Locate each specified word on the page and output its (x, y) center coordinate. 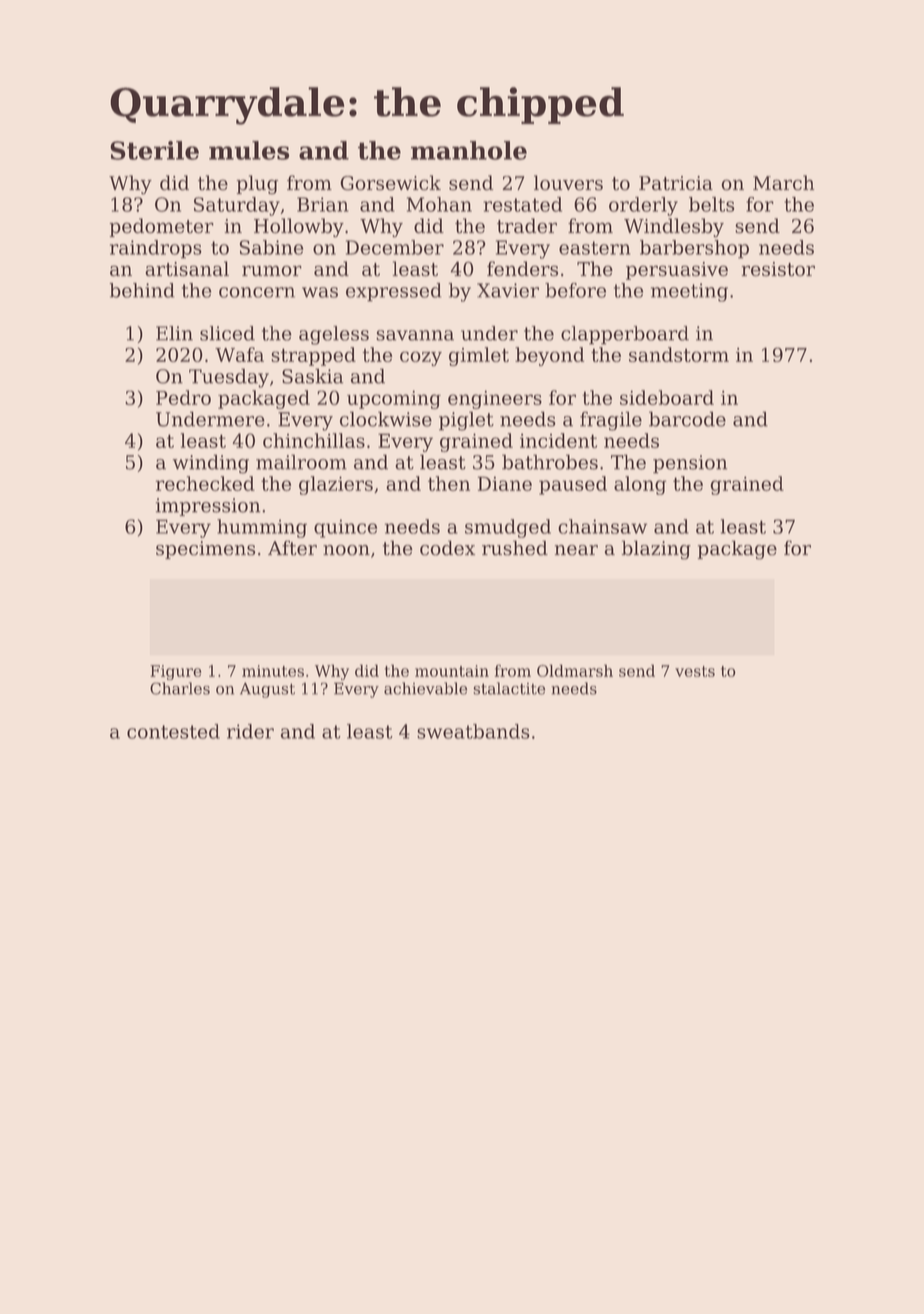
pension (690, 464)
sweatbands (473, 731)
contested (173, 731)
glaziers (336, 485)
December (395, 247)
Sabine (271, 247)
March (783, 183)
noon (346, 550)
